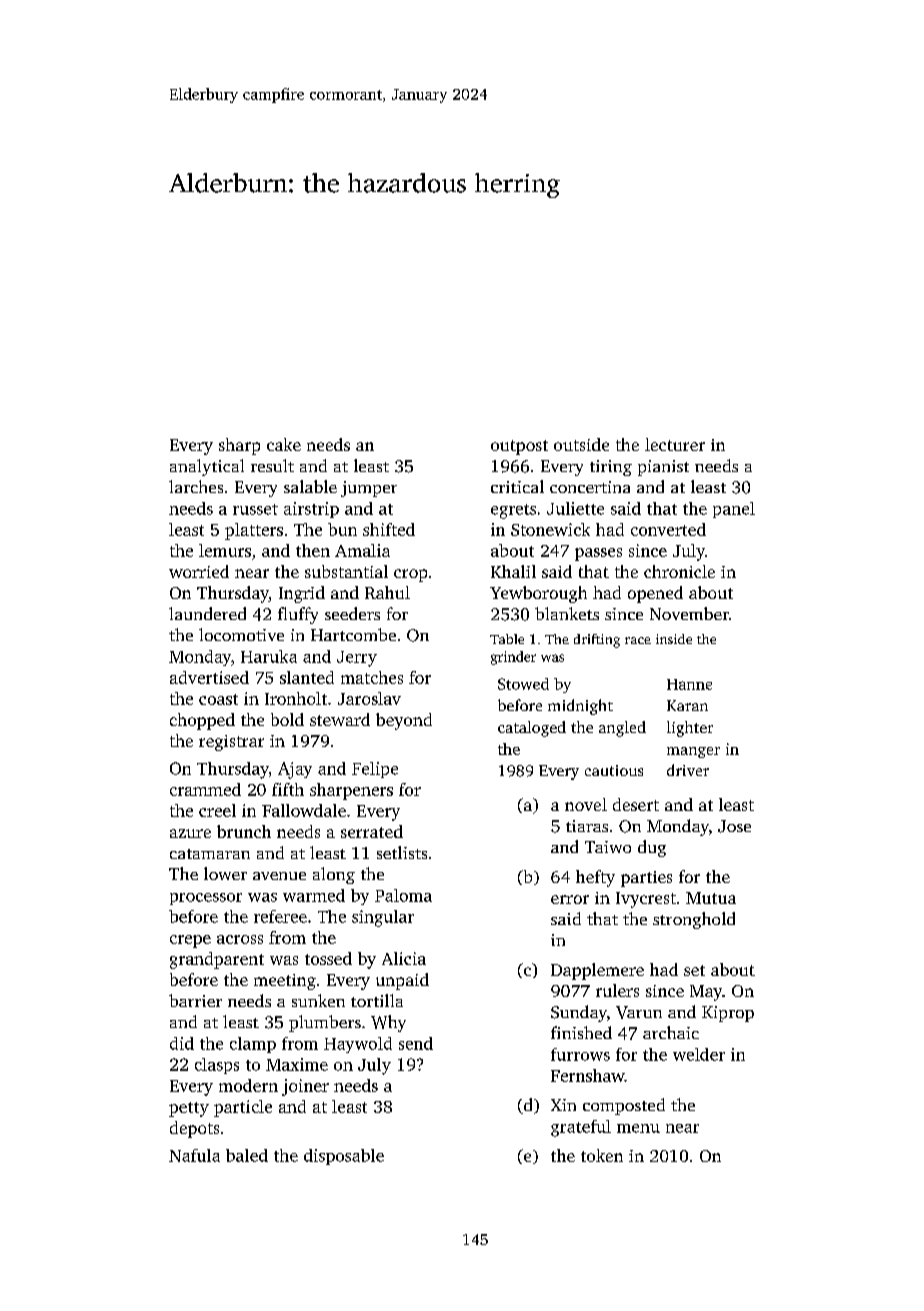 The height and width of the screenshot is (1311, 924). I want to click on lecturer, so click(675, 444).
